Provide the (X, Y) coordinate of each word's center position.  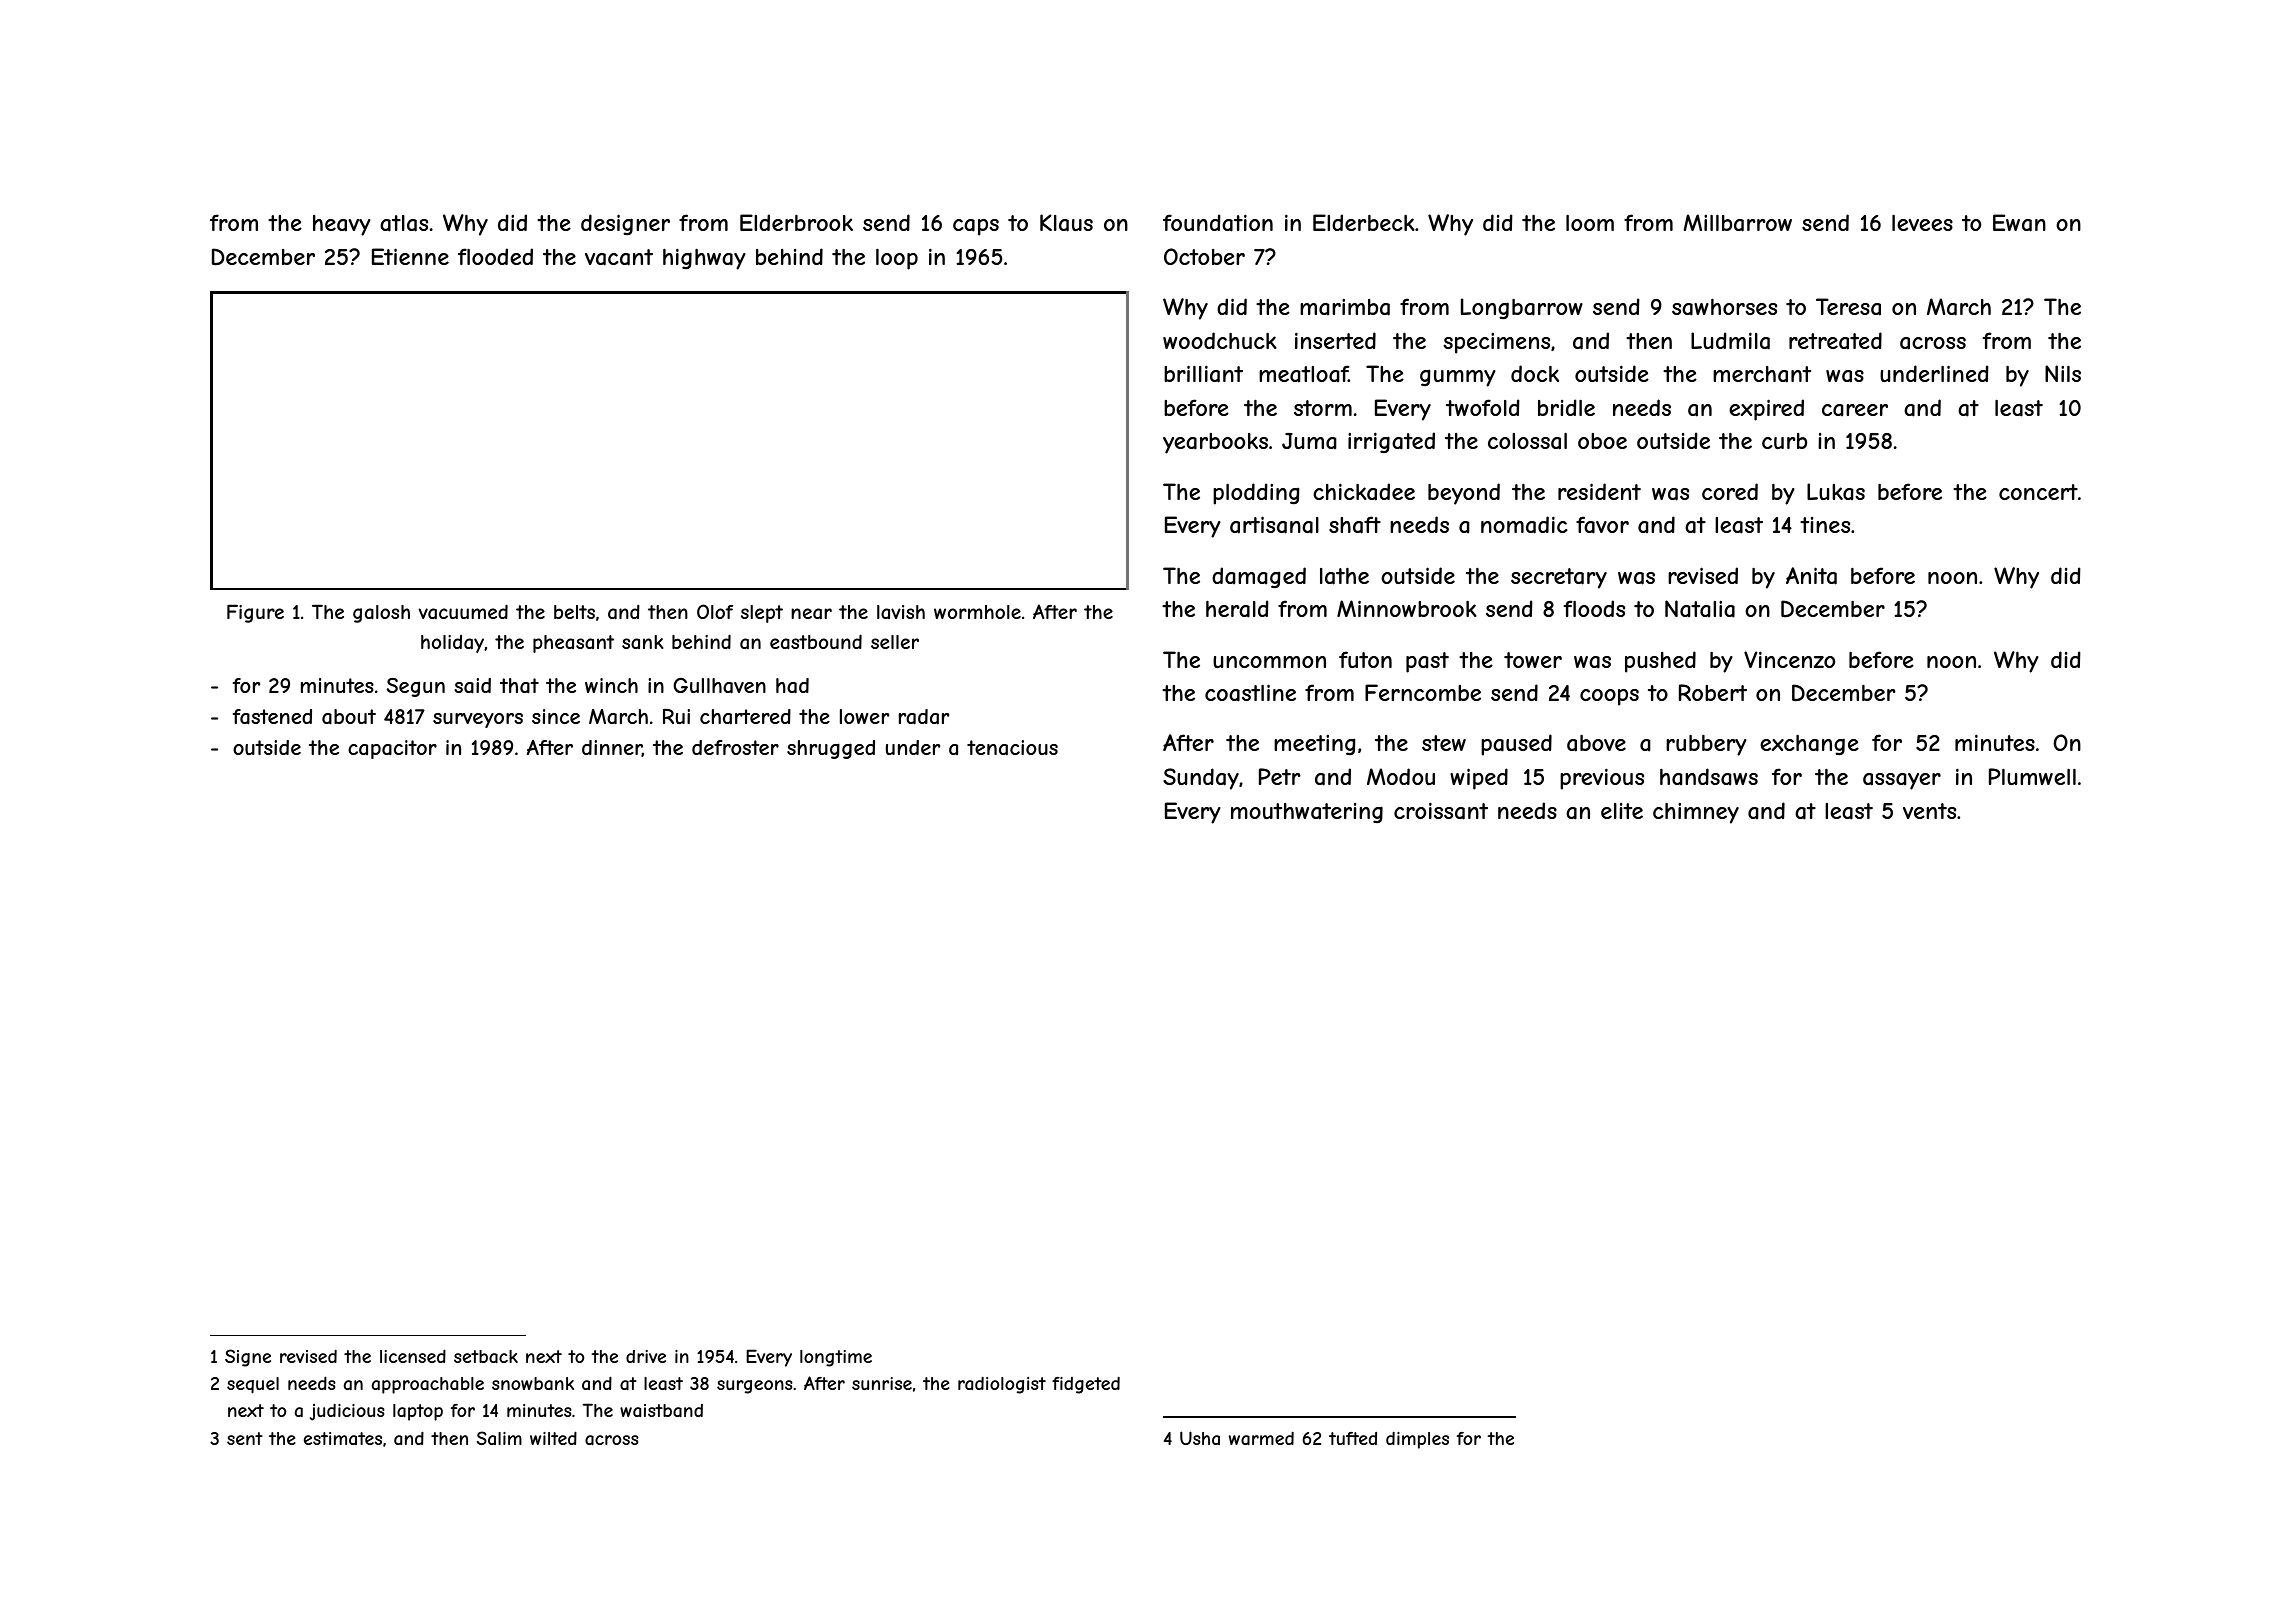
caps (976, 227)
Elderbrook (796, 222)
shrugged (831, 749)
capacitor (392, 749)
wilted (553, 1438)
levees (1922, 222)
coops (1609, 697)
